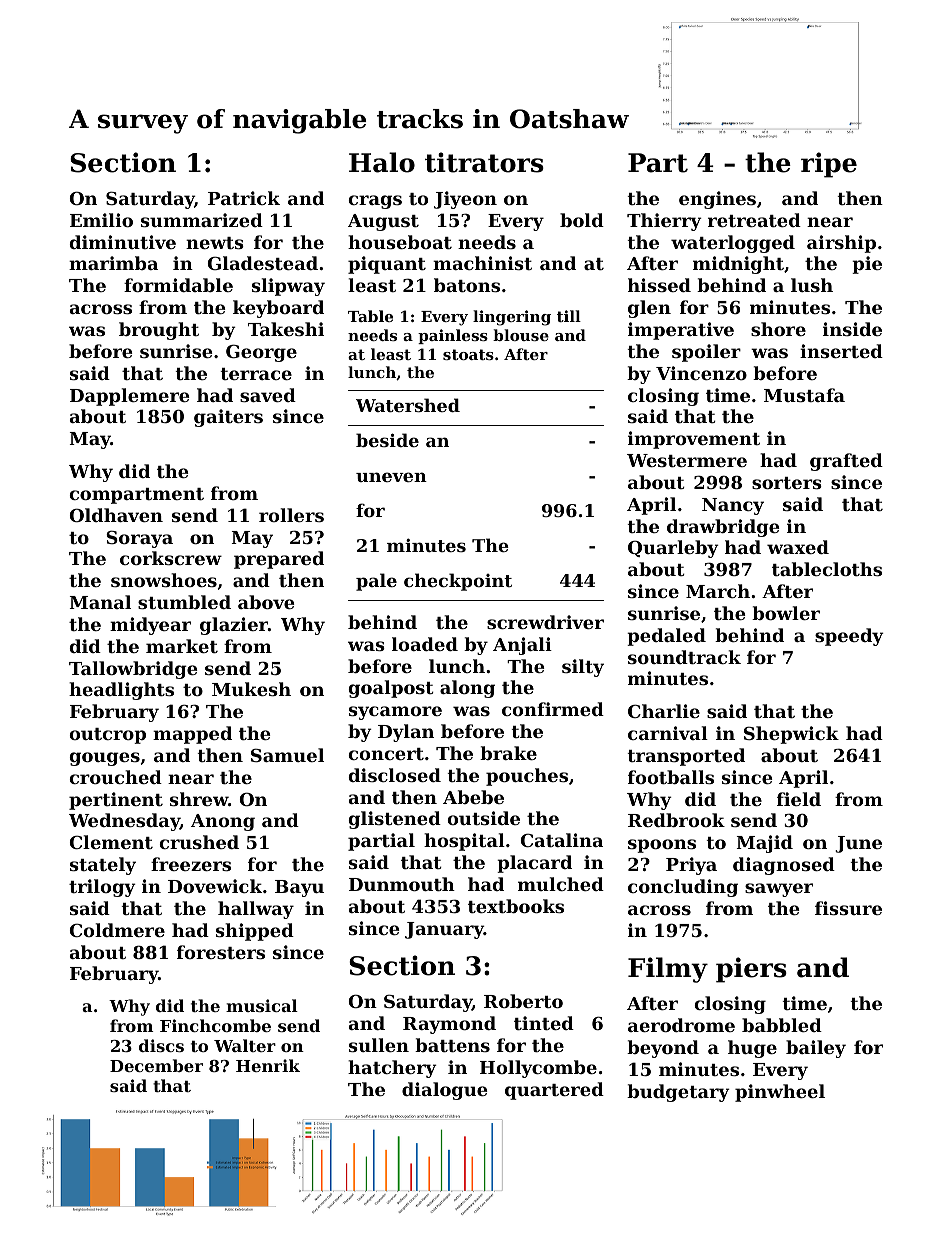 This document has width=952, height=1233. What do you see at coordinates (244, 198) in the document?
I see `Patrick` at bounding box center [244, 198].
